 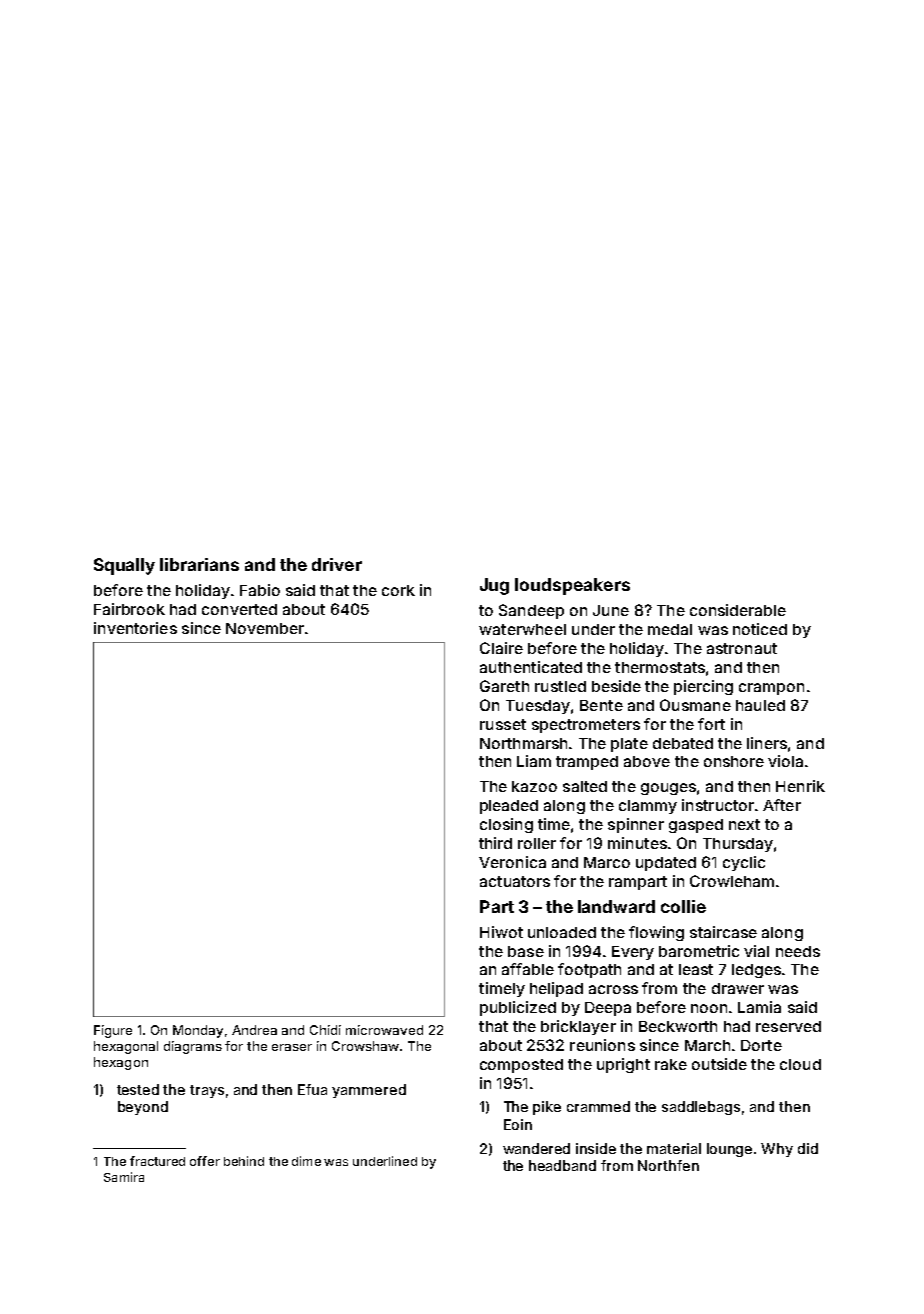 What do you see at coordinates (534, 786) in the screenshot?
I see `kazoo` at bounding box center [534, 786].
